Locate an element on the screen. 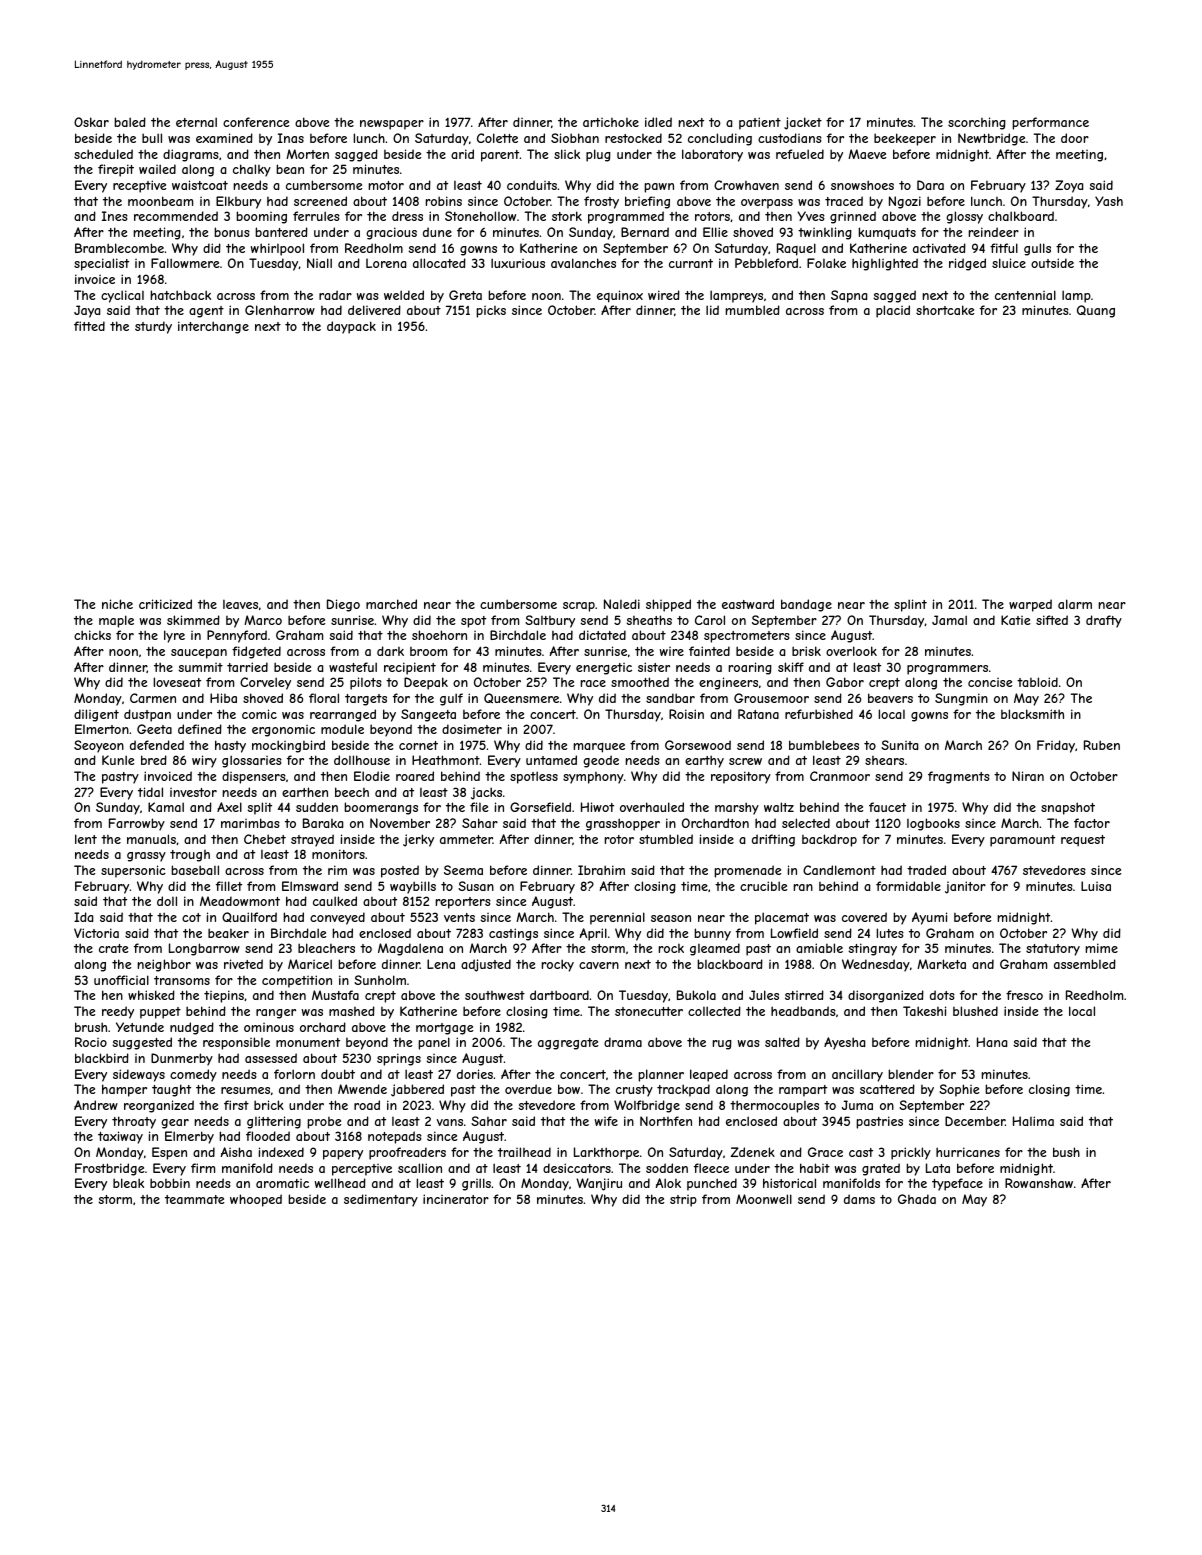  fresco is located at coordinates (1024, 995).
